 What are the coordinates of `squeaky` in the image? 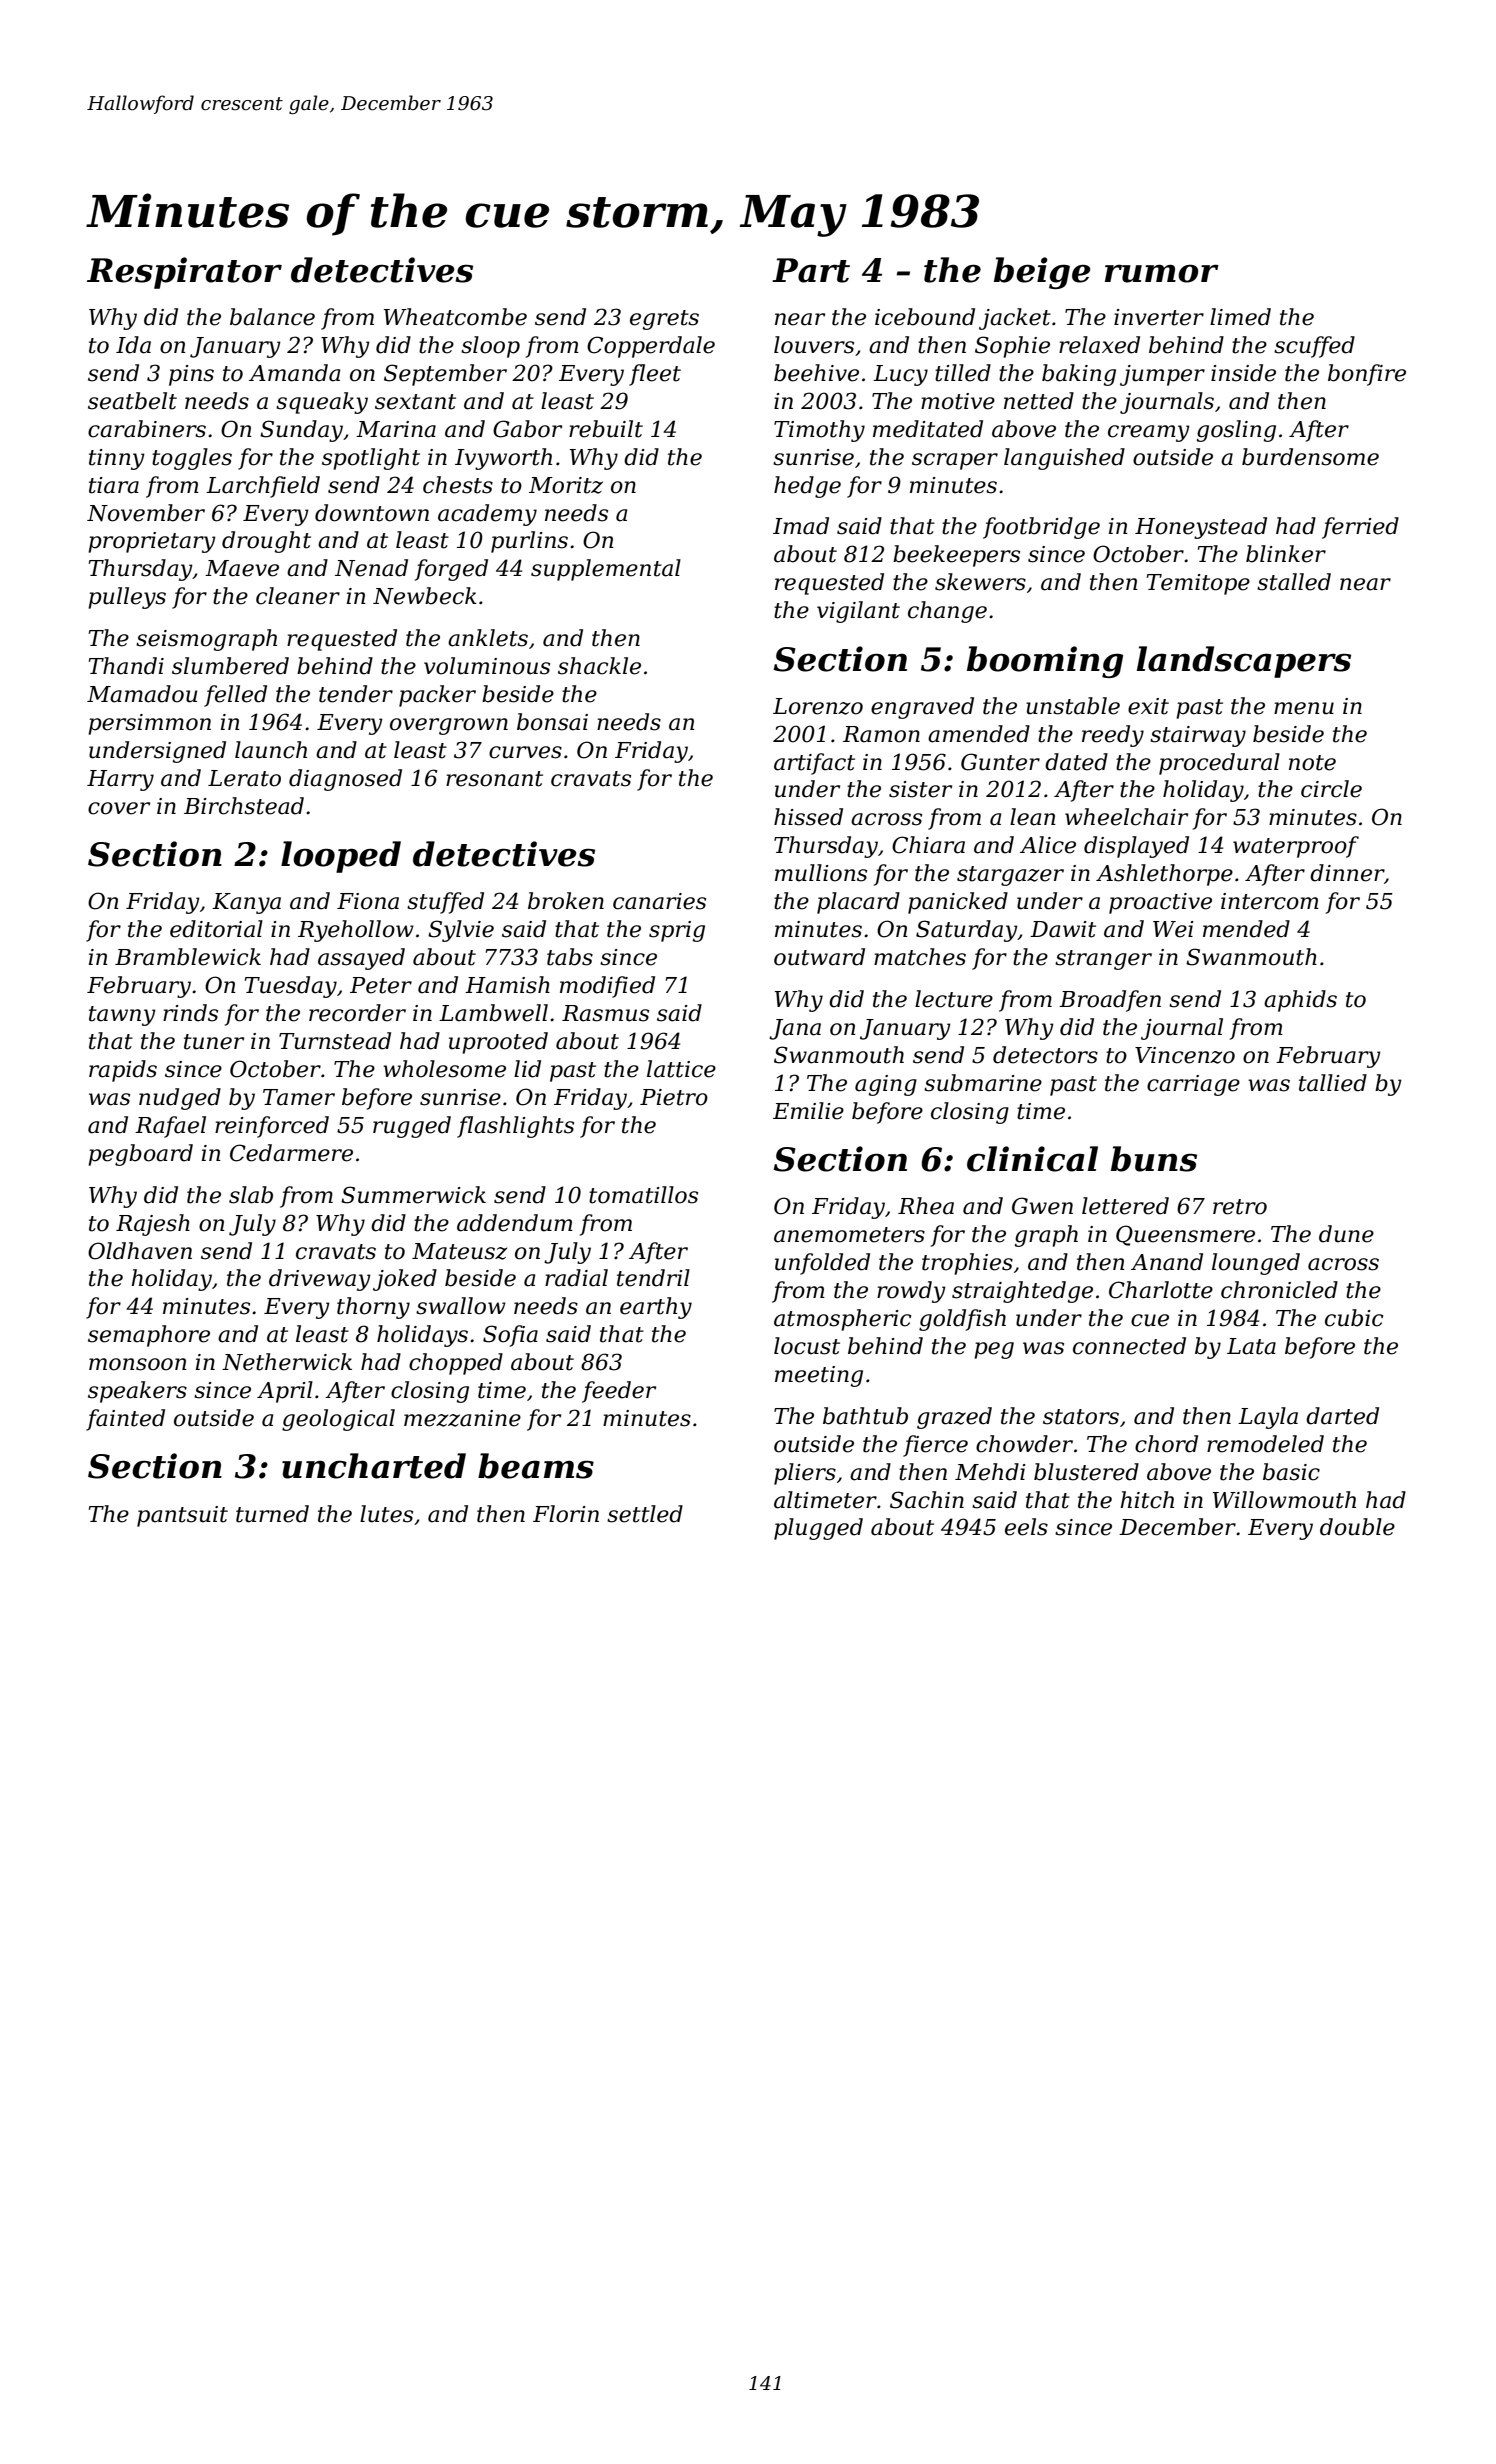 It's located at (322, 403).
